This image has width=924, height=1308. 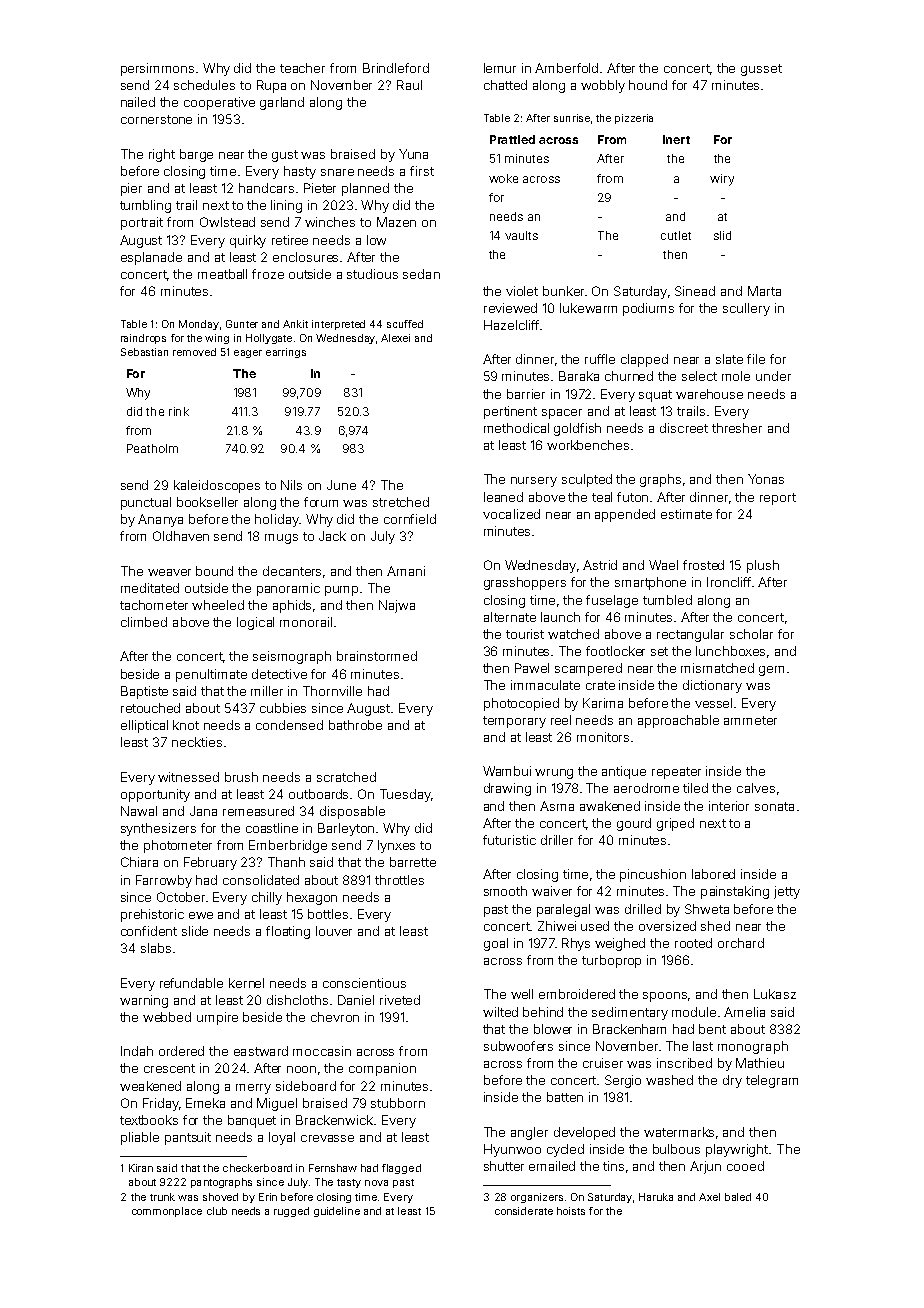 What do you see at coordinates (521, 235) in the image?
I see `vaults` at bounding box center [521, 235].
